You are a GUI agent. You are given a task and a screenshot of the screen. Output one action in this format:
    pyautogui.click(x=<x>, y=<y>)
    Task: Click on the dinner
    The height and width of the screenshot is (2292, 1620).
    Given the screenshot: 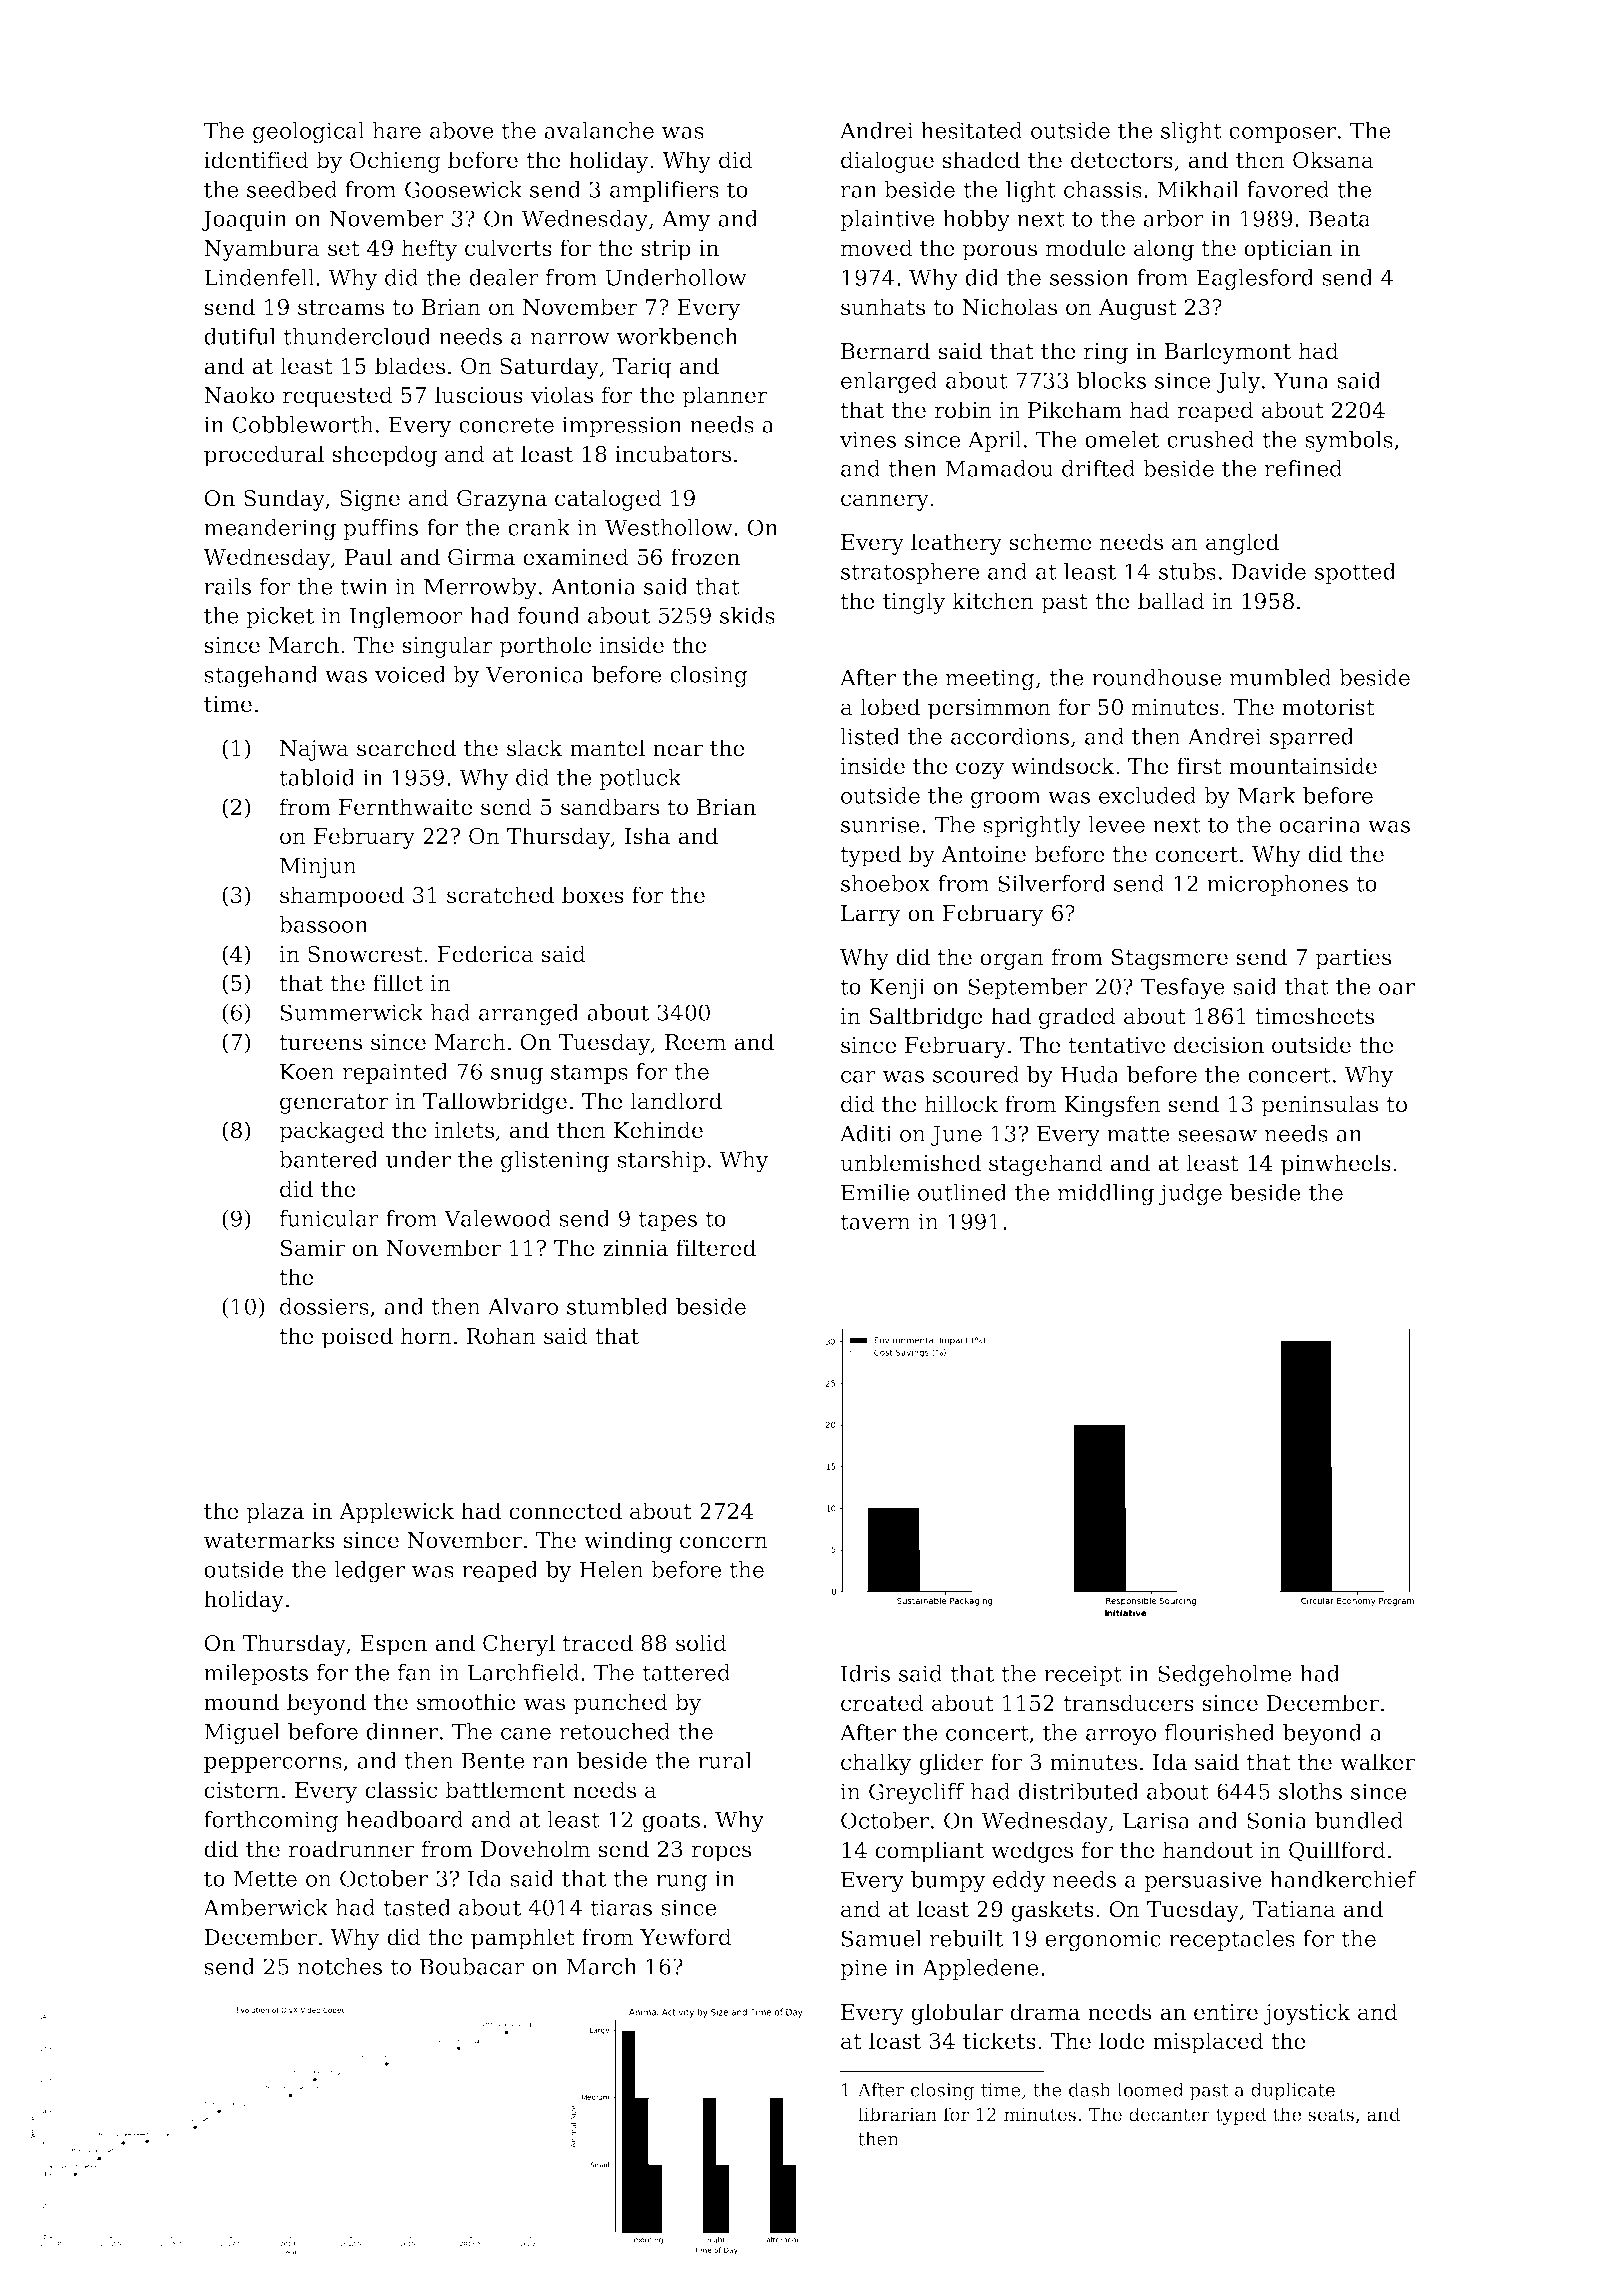 What is the action you would take?
    pyautogui.click(x=402, y=1731)
